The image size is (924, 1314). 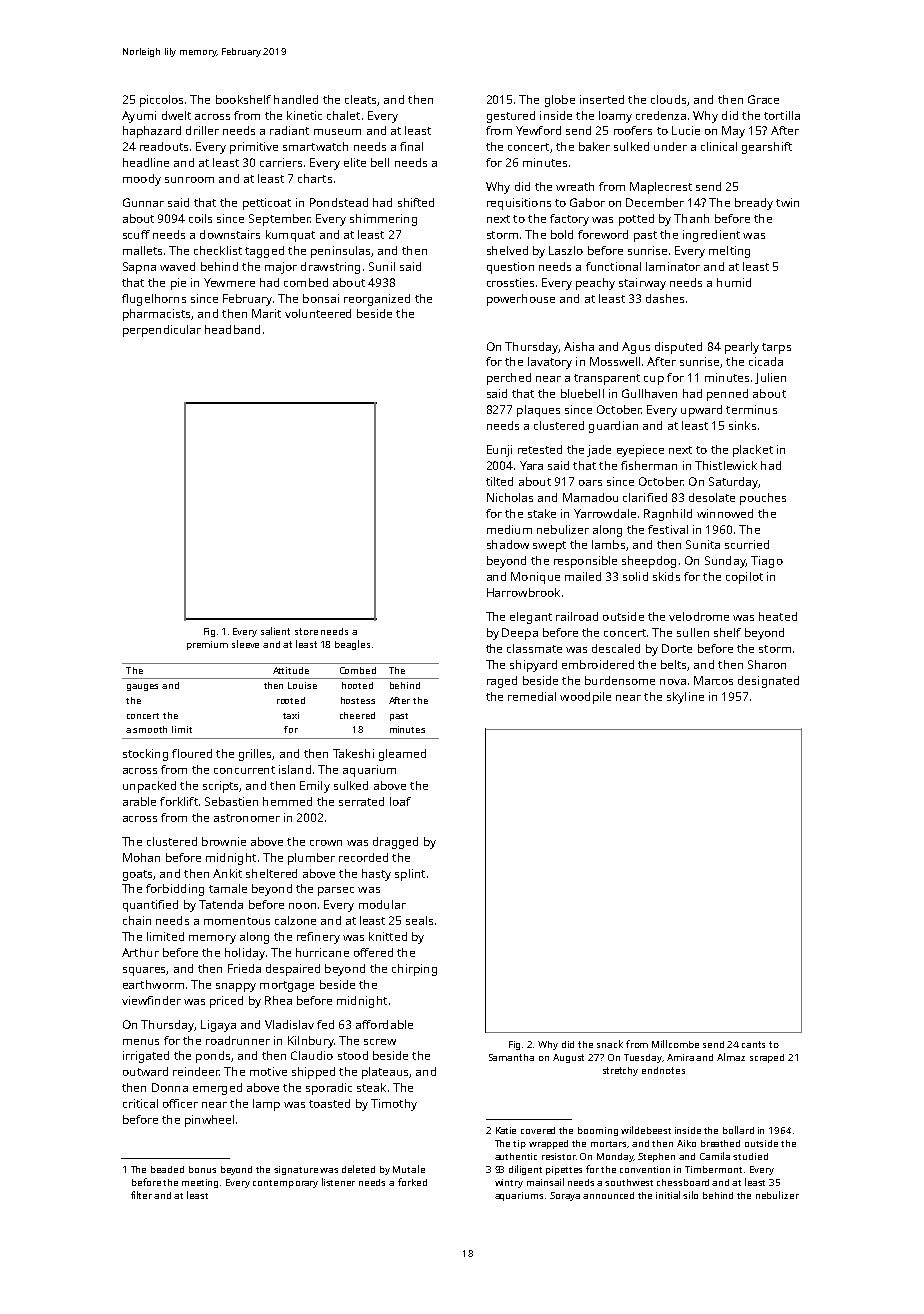 What do you see at coordinates (176, 115) in the screenshot?
I see `dwelt` at bounding box center [176, 115].
